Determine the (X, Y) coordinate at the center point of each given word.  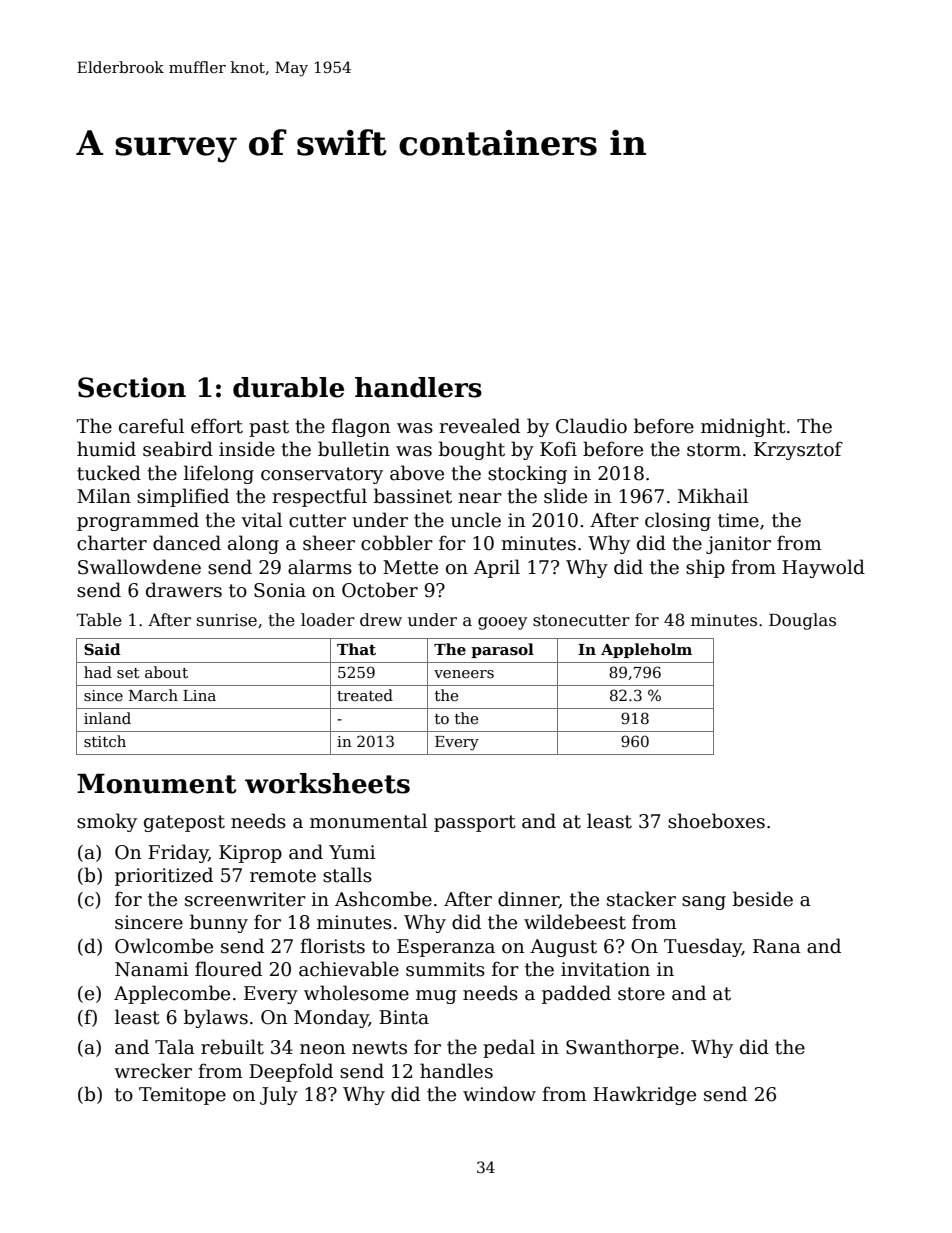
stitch (105, 741)
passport (475, 823)
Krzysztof (798, 450)
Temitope (182, 1096)
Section (132, 387)
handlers (418, 387)
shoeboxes (716, 821)
